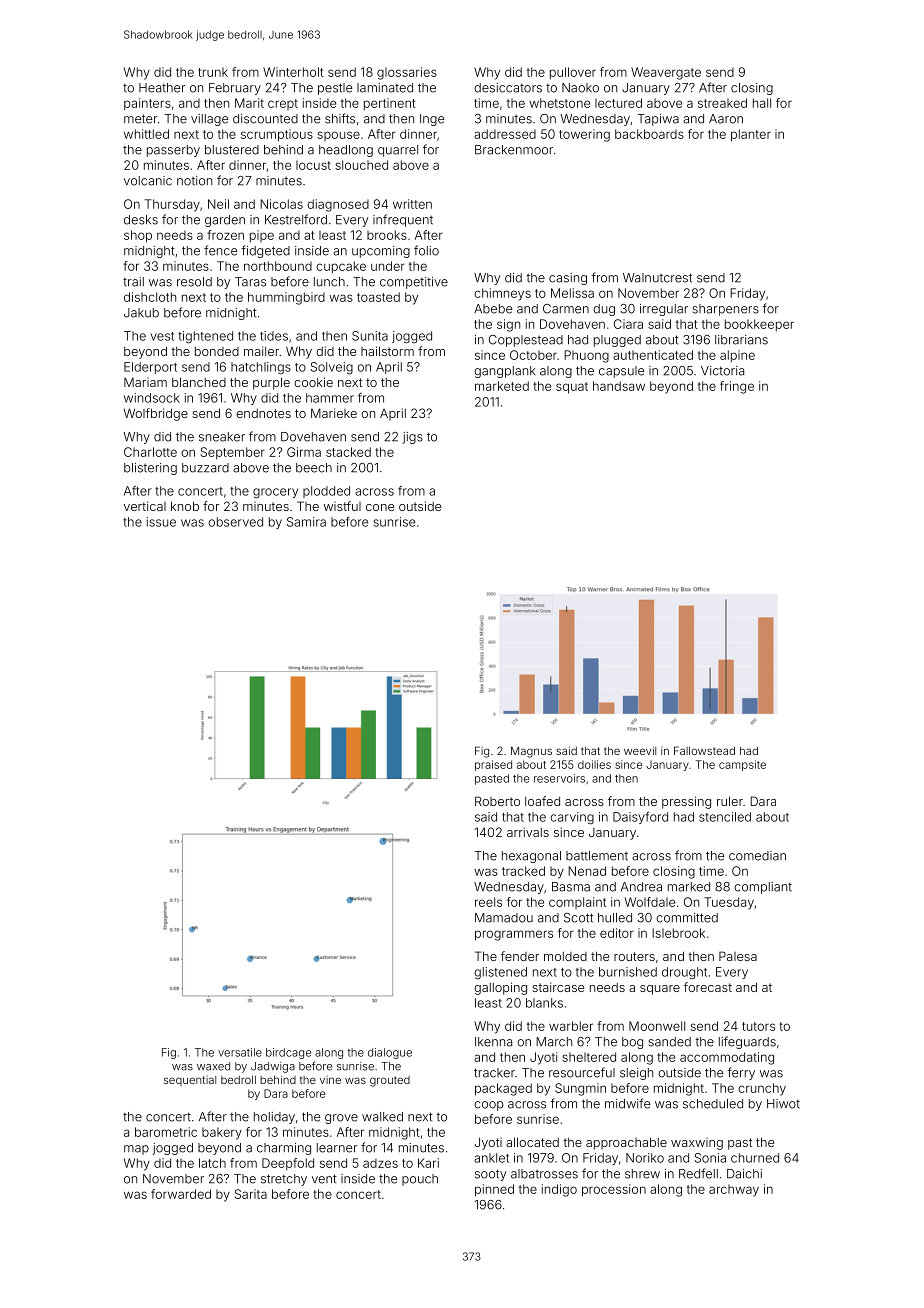 Image resolution: width=924 pixels, height=1308 pixels. I want to click on Moonwell, so click(657, 1026).
